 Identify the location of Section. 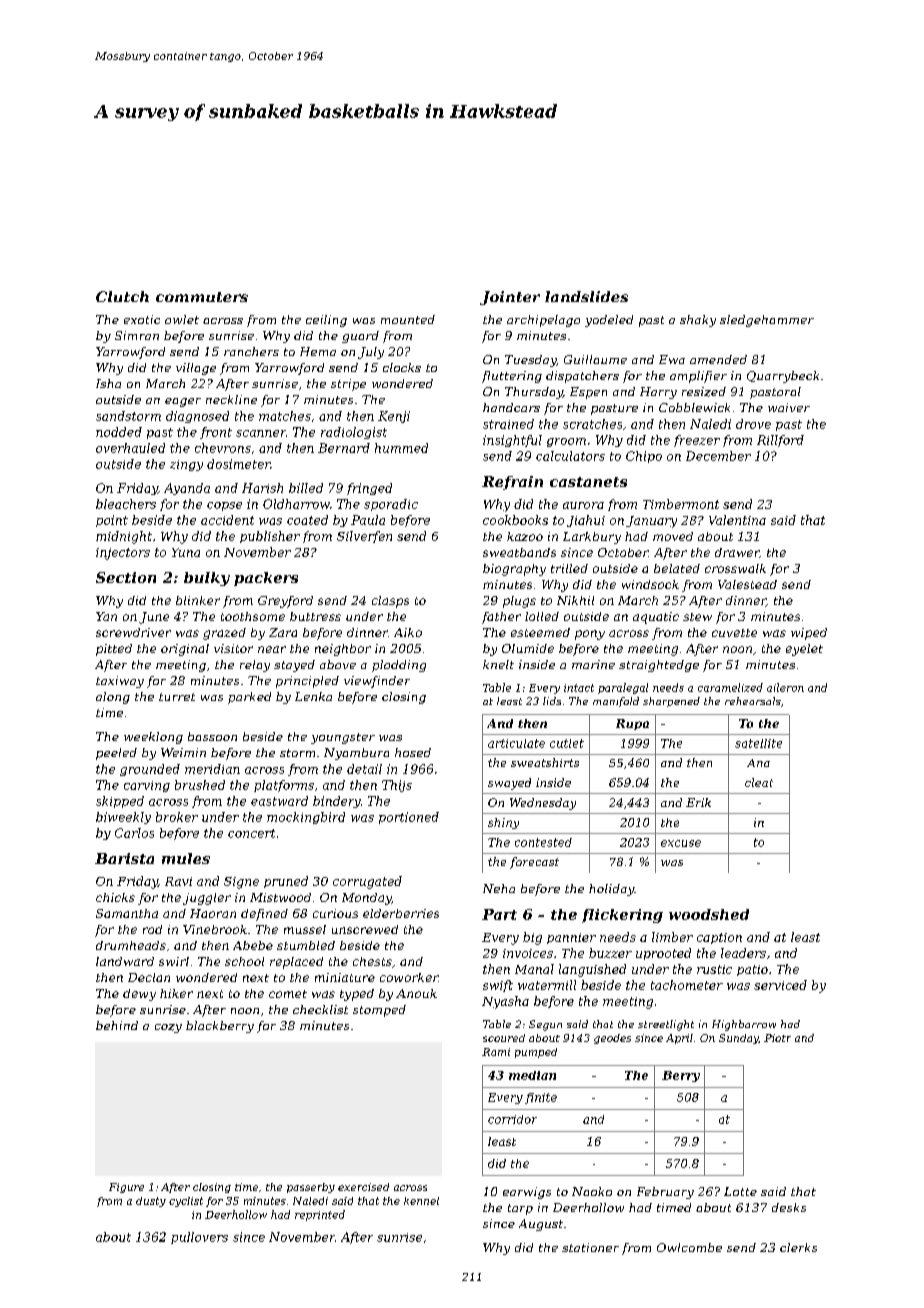
(126, 577).
